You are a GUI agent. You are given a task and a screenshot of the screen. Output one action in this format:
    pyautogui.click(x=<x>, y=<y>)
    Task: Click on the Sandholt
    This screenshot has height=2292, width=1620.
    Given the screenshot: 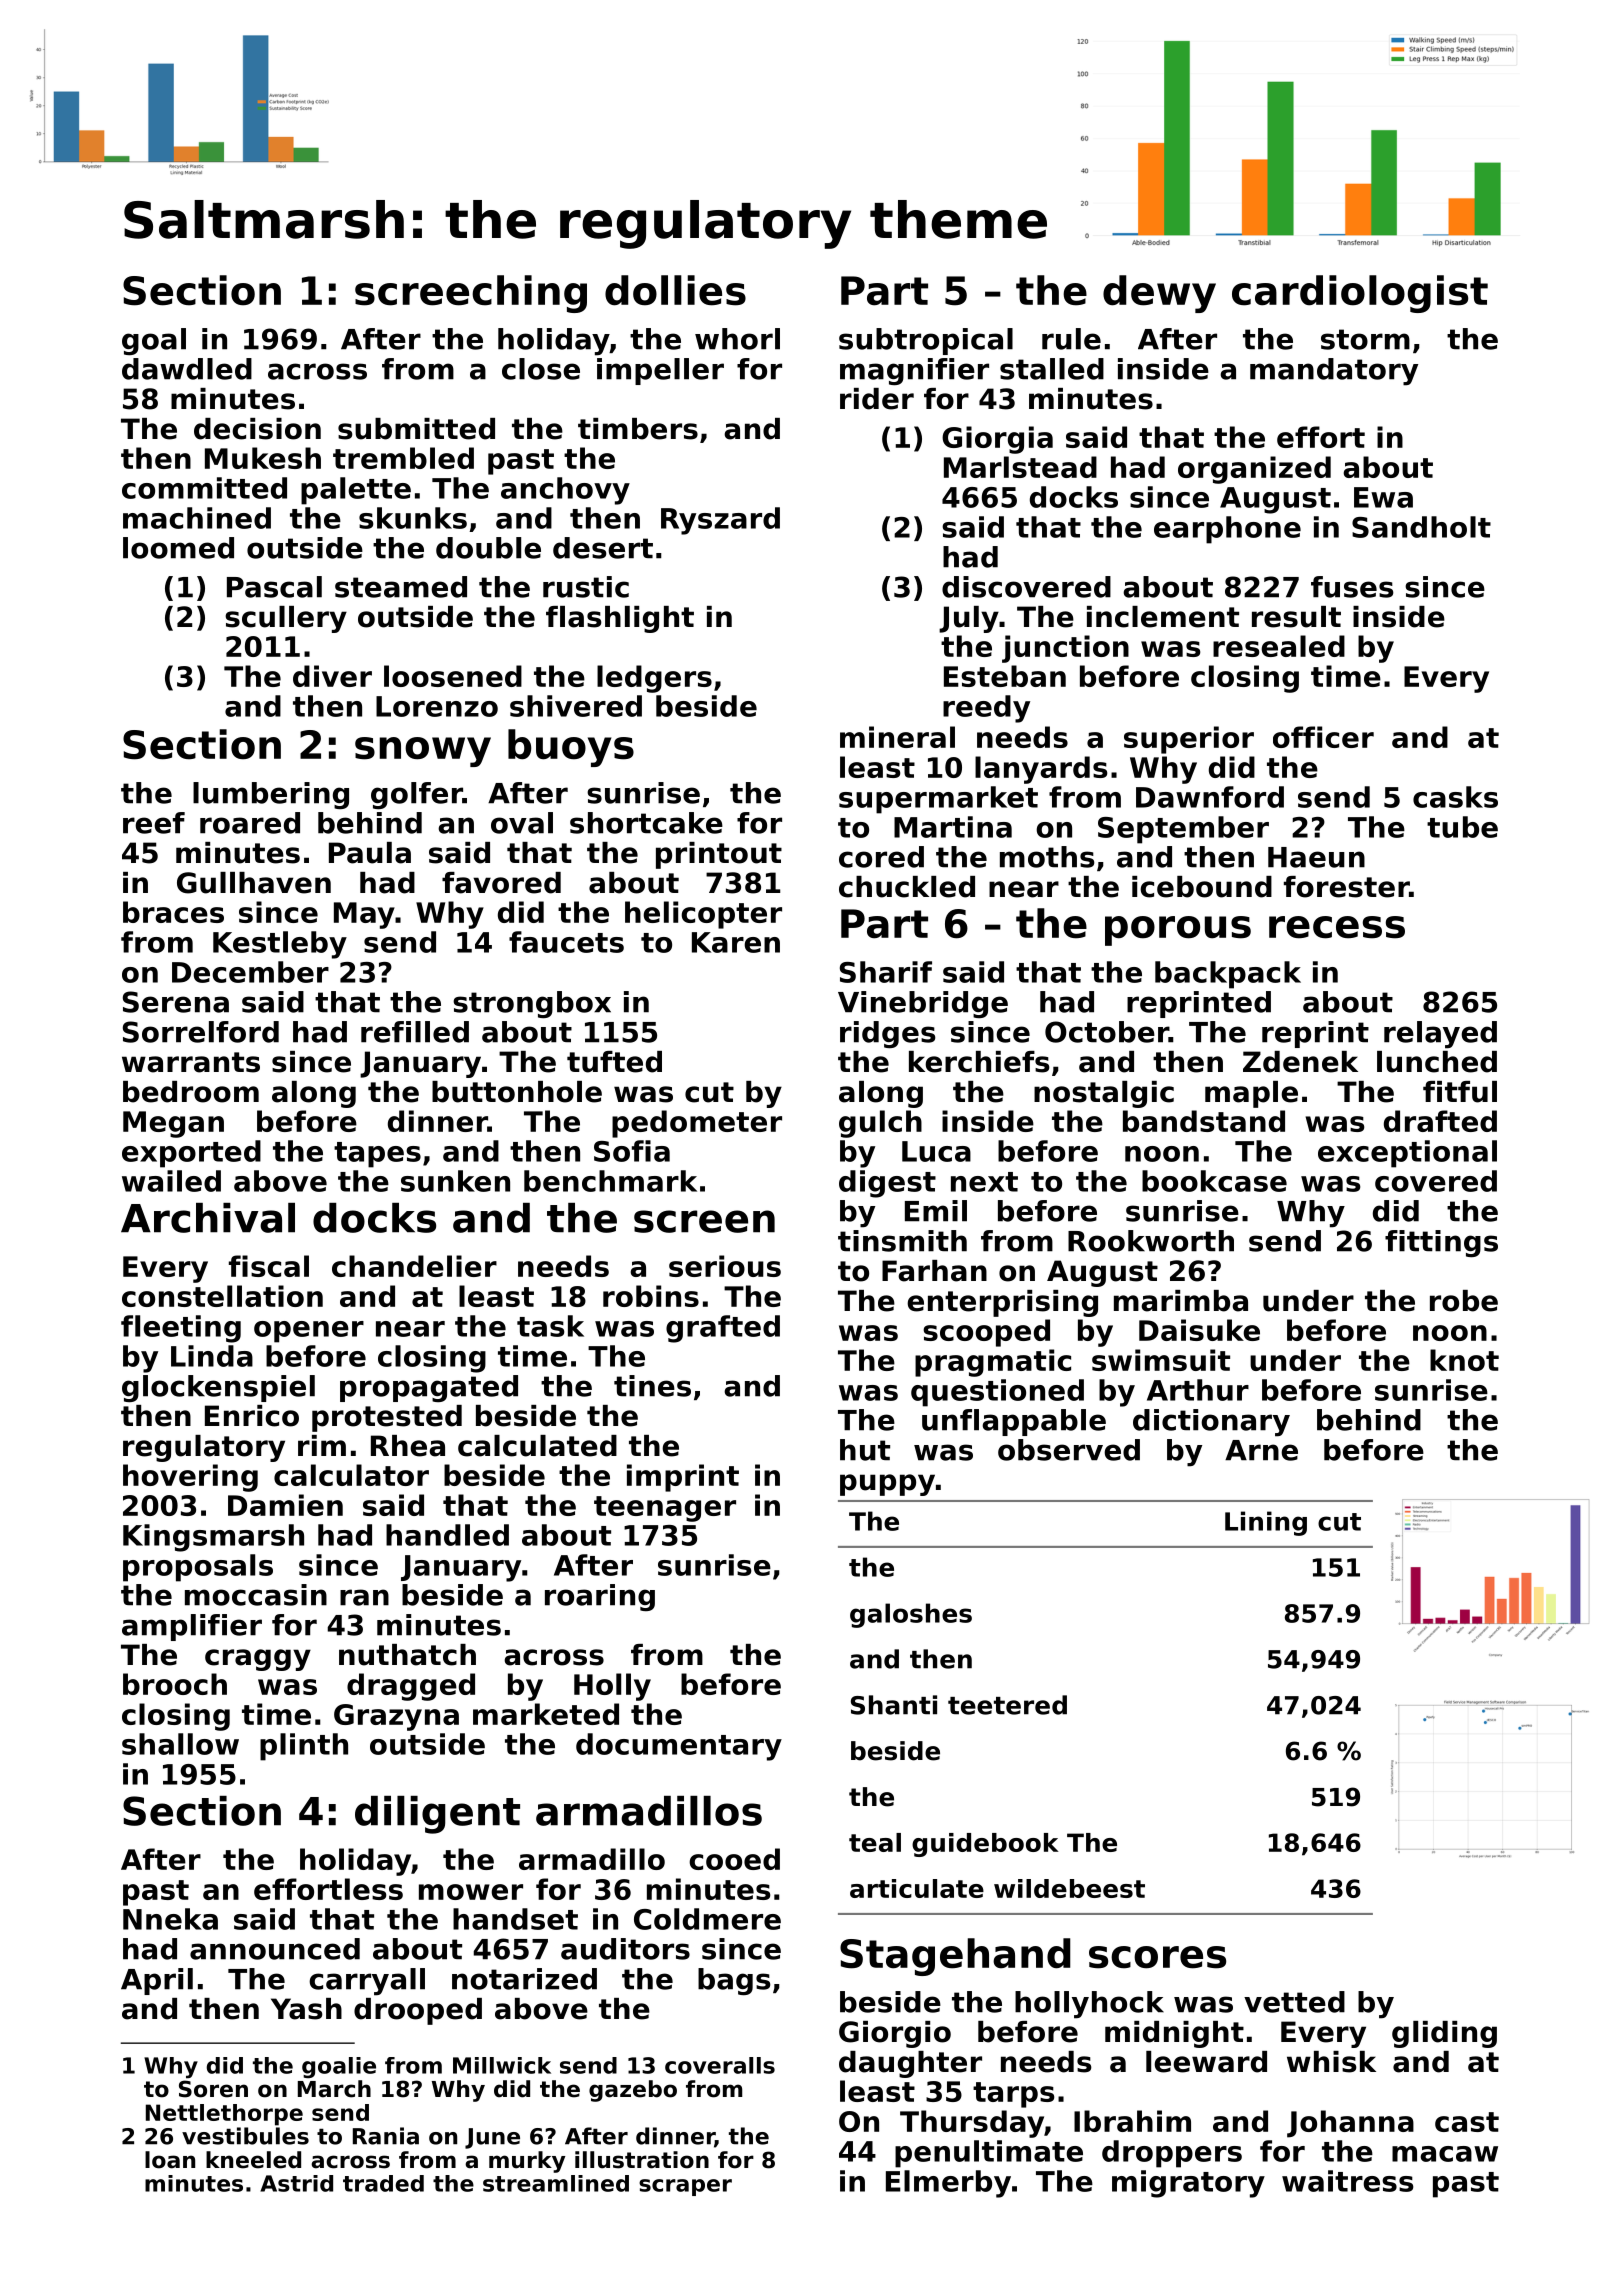 What is the action you would take?
    pyautogui.click(x=1421, y=527)
